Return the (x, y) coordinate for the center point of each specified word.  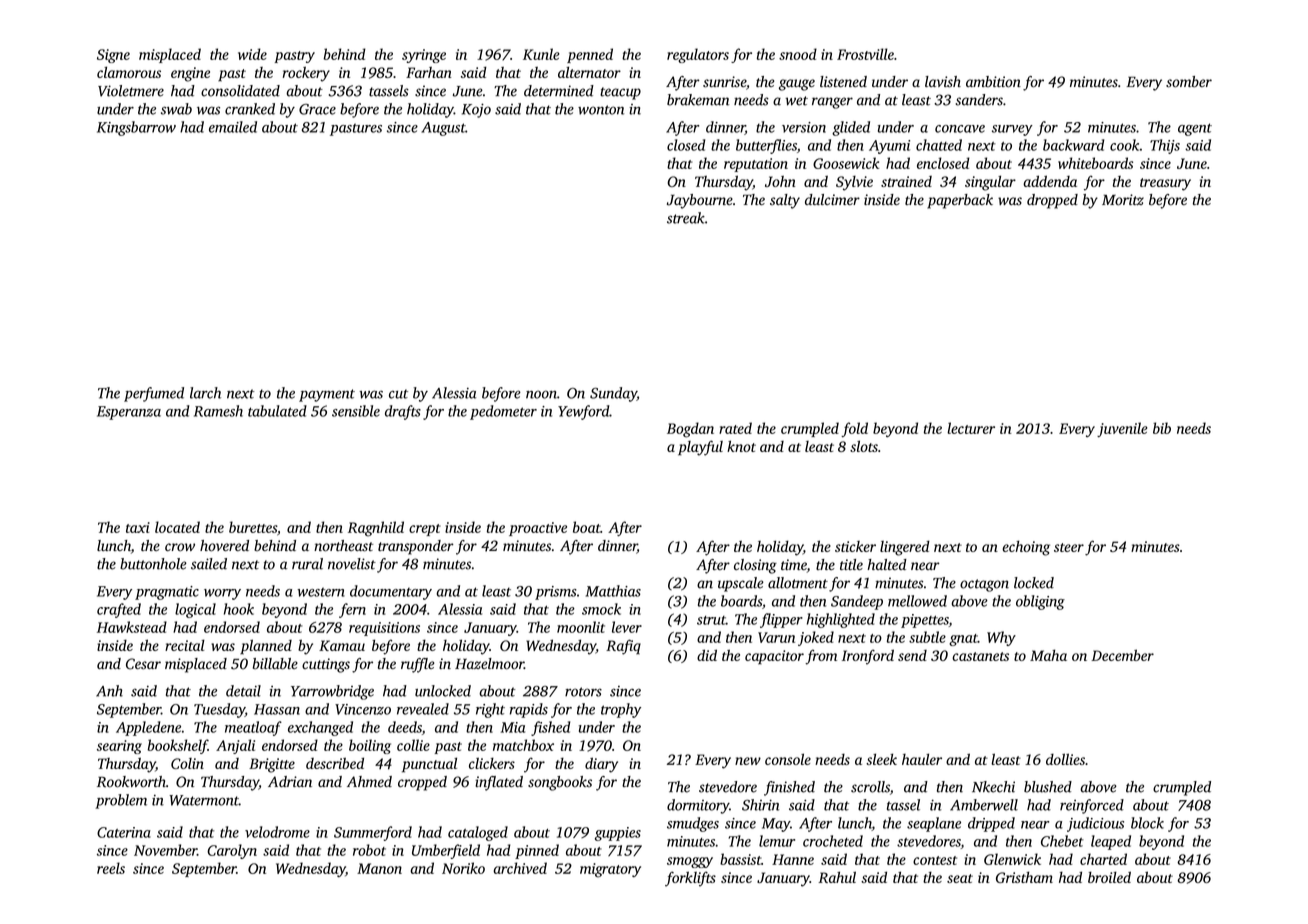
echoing (1026, 548)
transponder (416, 547)
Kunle (541, 54)
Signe (113, 56)
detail (243, 691)
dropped (1052, 201)
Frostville (865, 54)
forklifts (690, 879)
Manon (379, 868)
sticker (855, 546)
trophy (621, 710)
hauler (922, 759)
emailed (233, 127)
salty (785, 201)
